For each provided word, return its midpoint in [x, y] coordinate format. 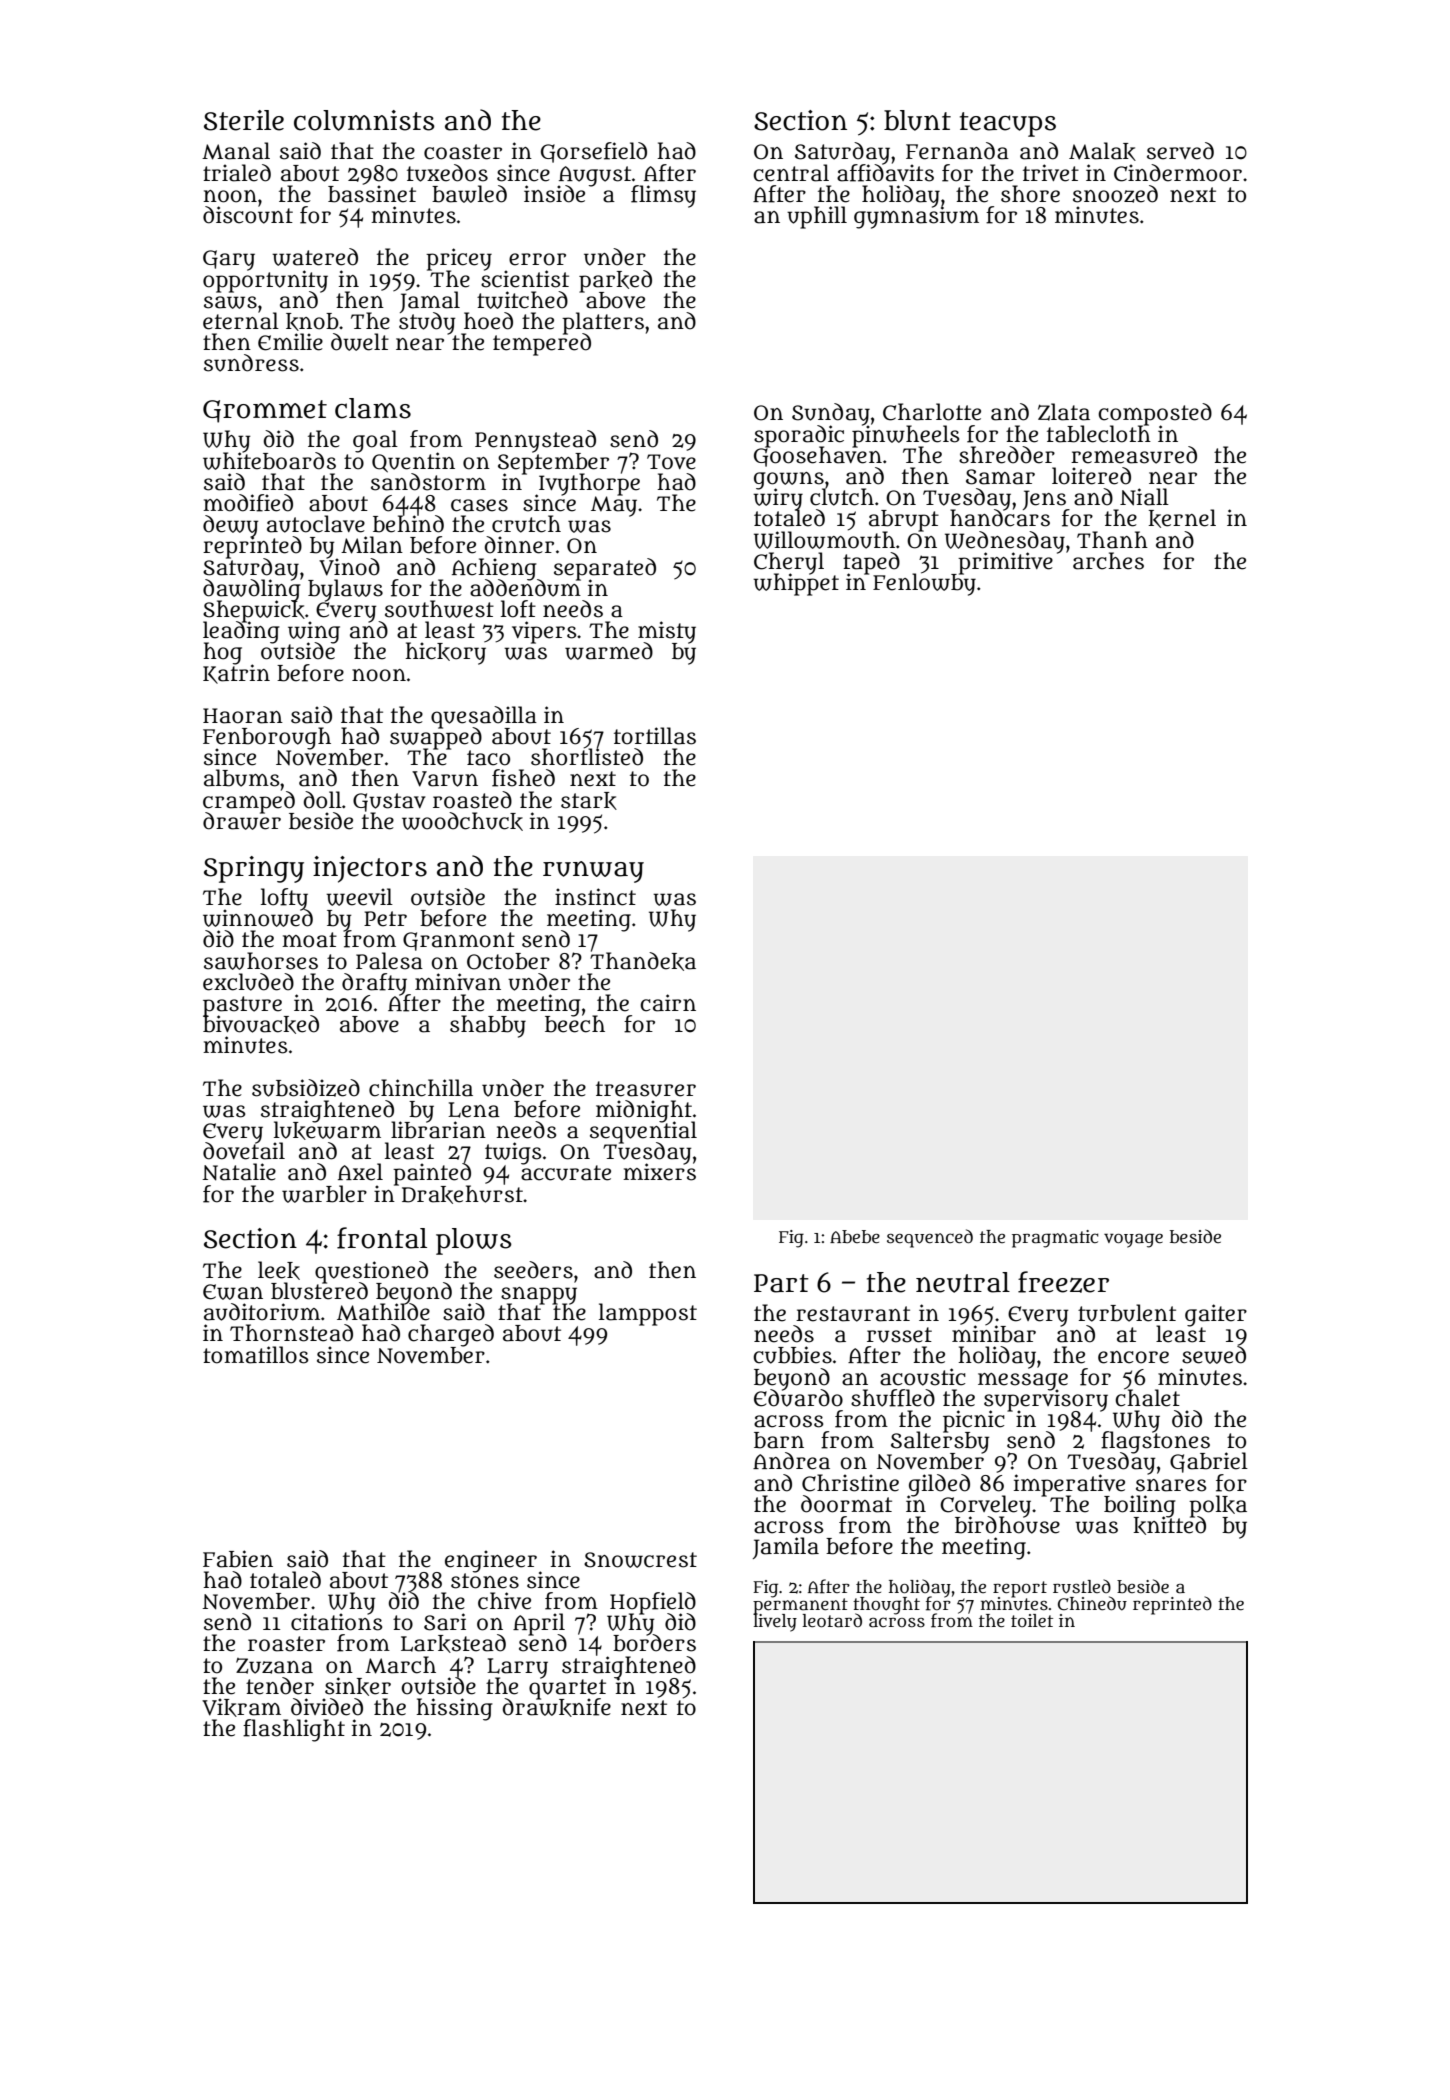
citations [336, 1622]
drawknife [557, 1707]
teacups [1008, 124]
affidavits [885, 173]
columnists [364, 120]
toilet [1032, 1620]
